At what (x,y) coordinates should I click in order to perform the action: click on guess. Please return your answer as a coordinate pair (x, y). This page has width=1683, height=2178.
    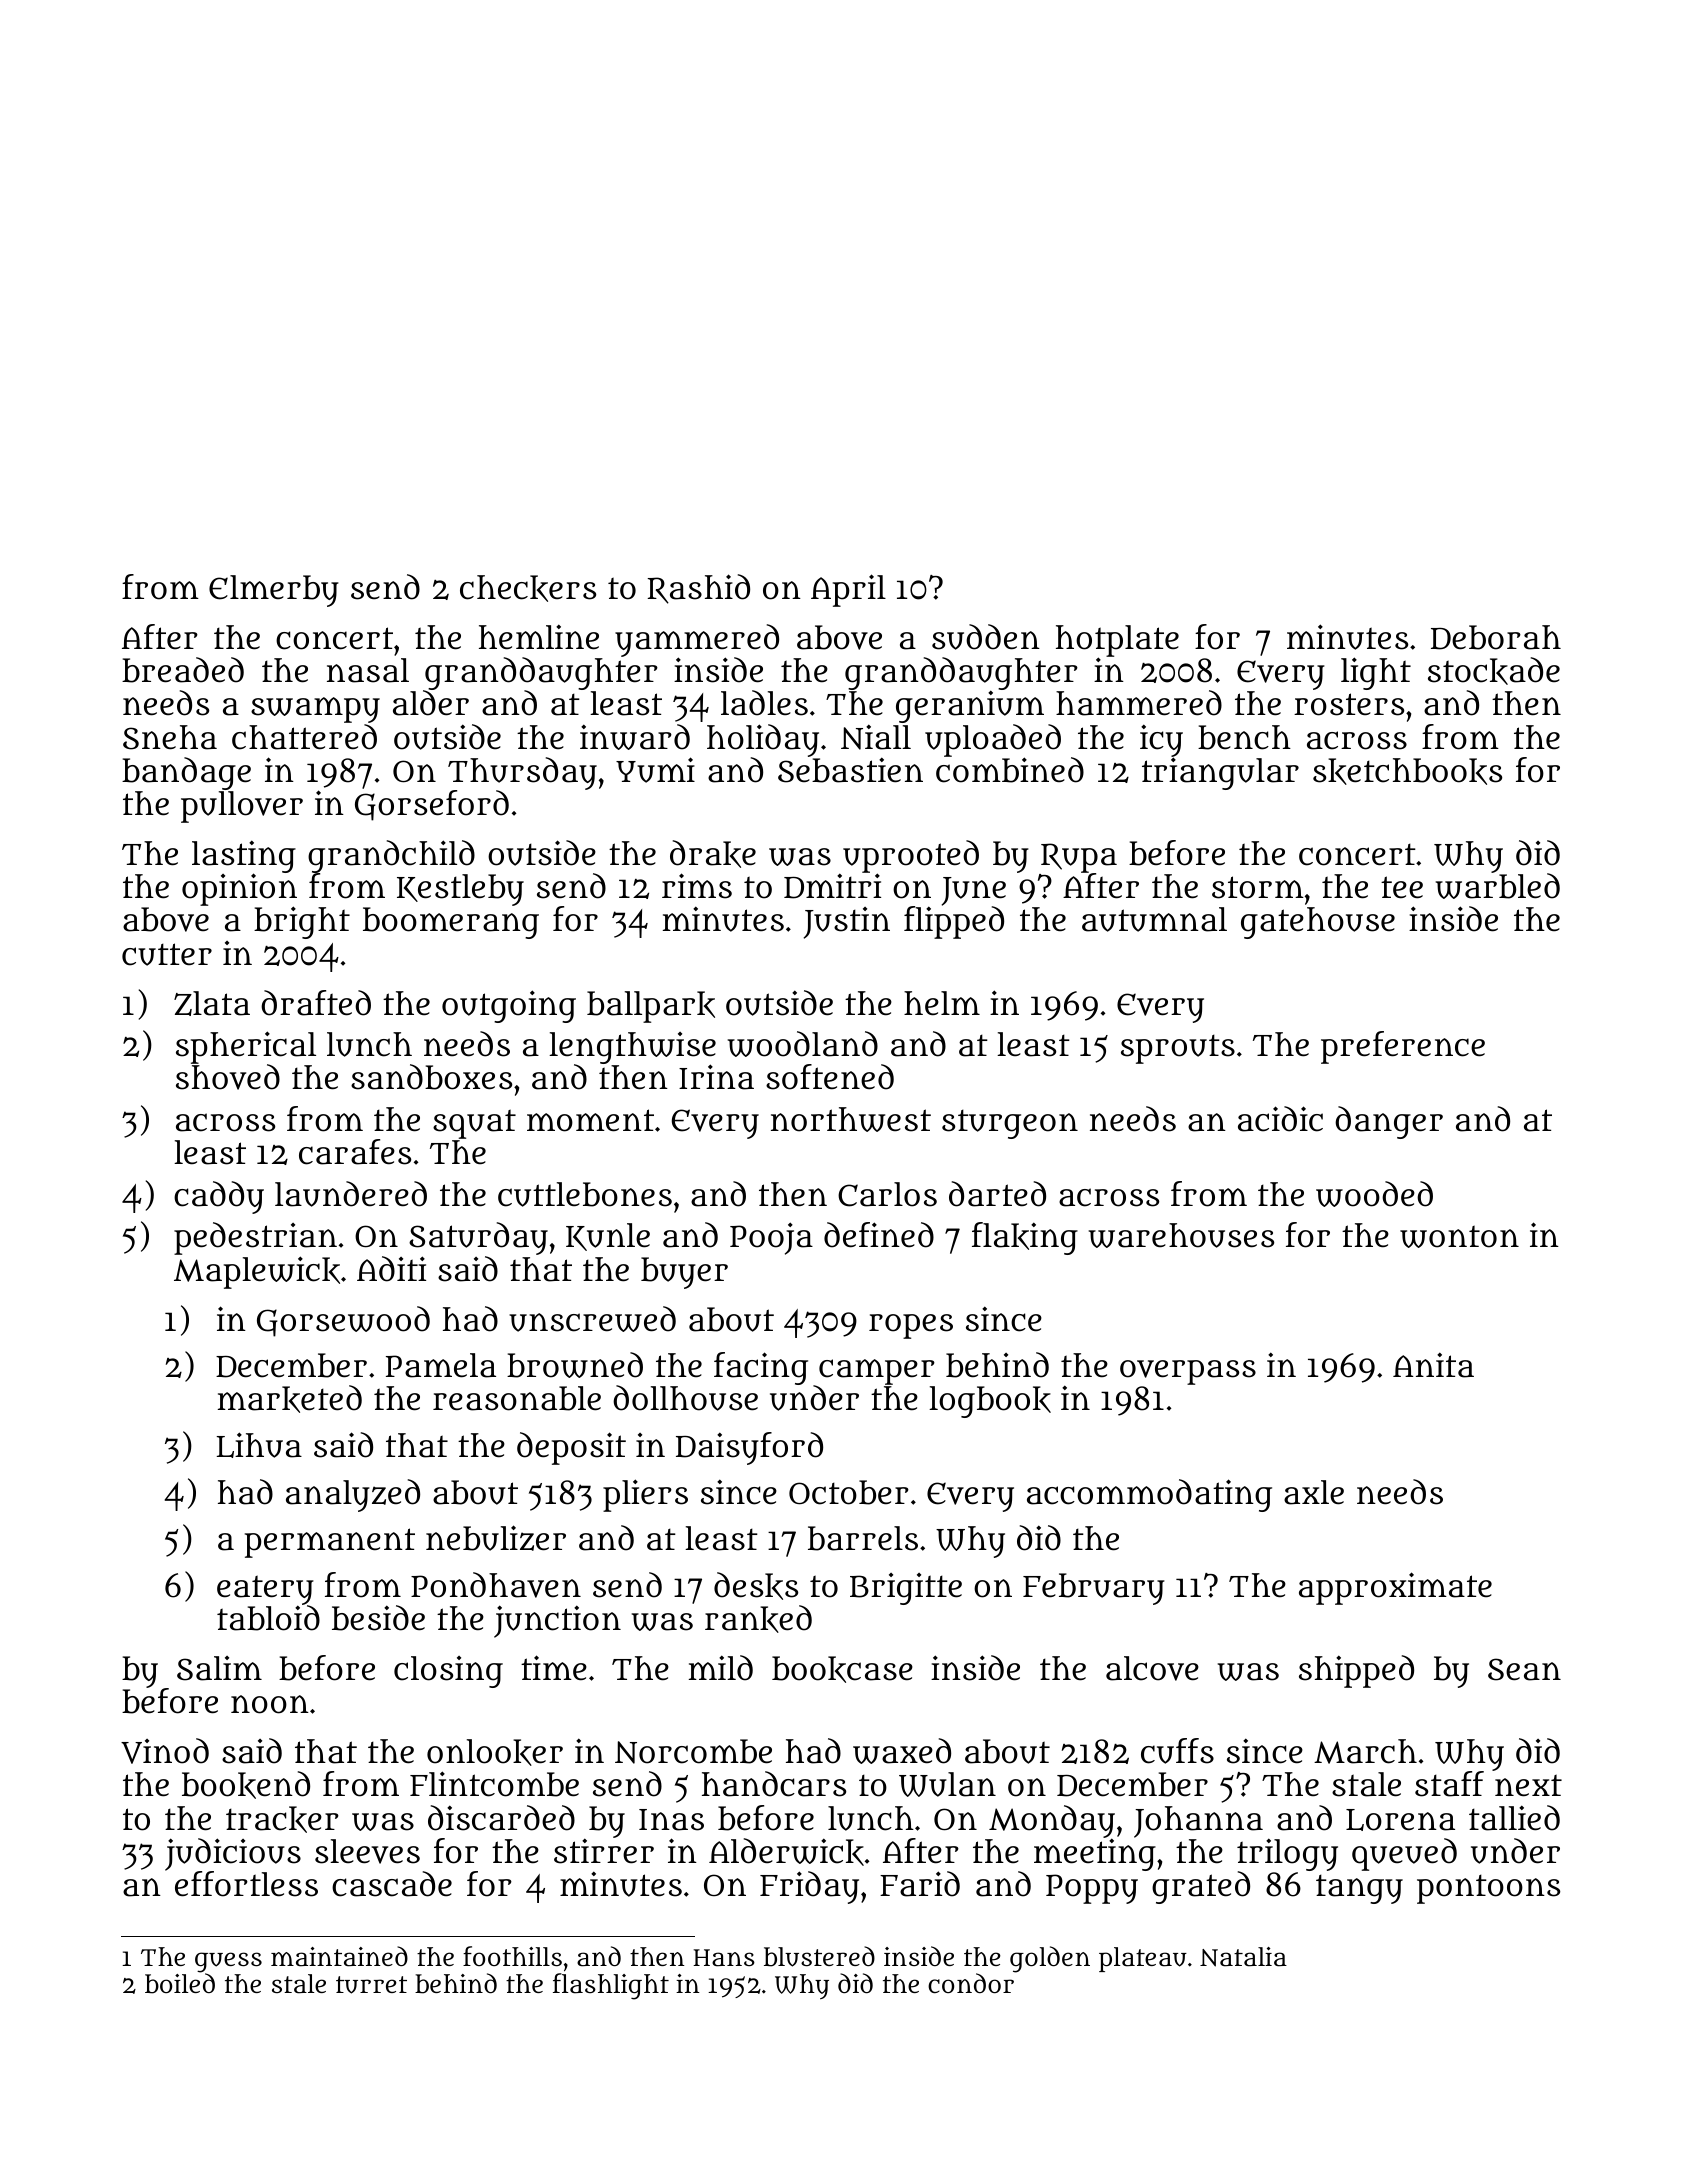
    Looking at the image, I should click on (228, 1963).
